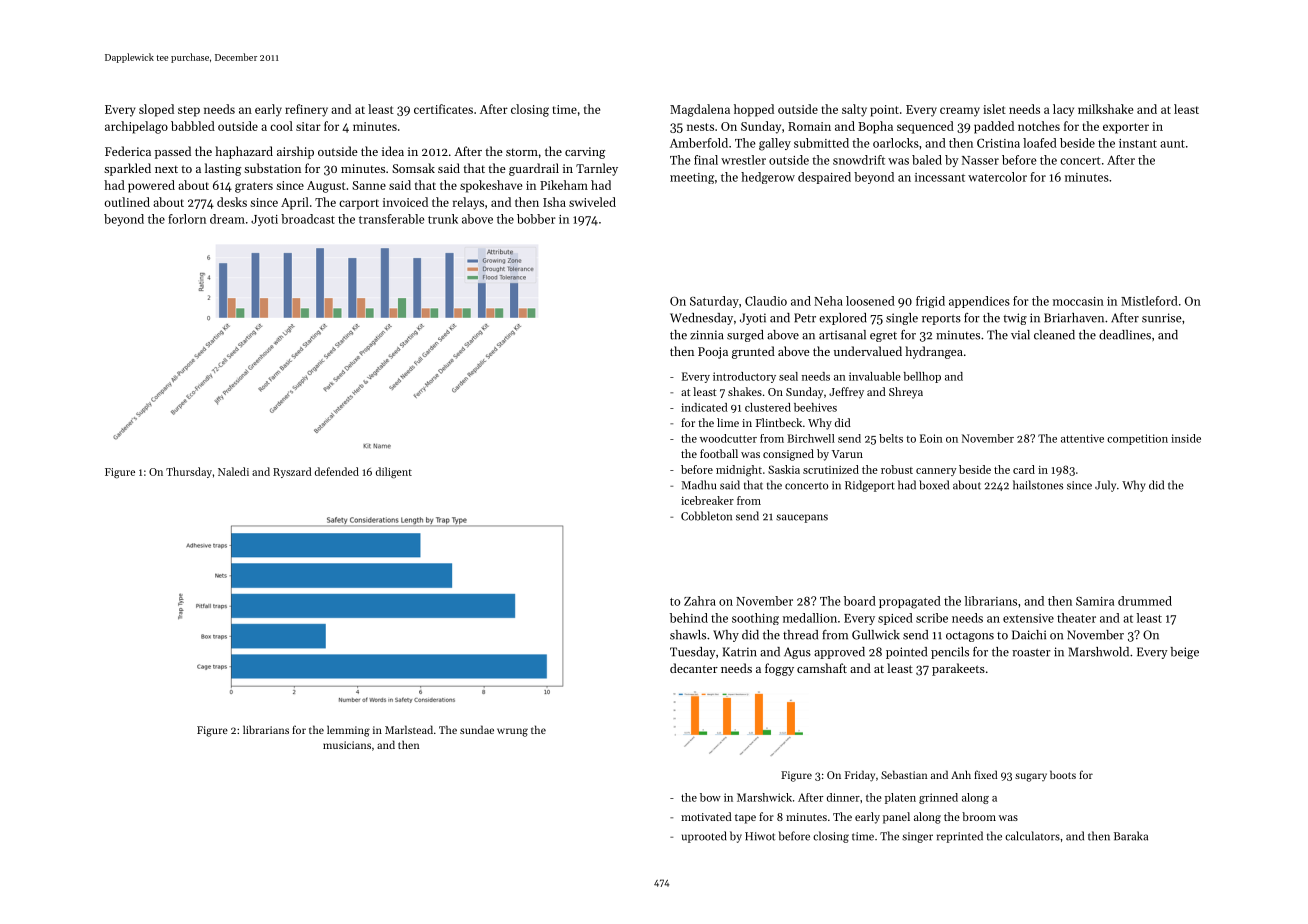  What do you see at coordinates (760, 836) in the screenshot?
I see `Hiwot` at bounding box center [760, 836].
